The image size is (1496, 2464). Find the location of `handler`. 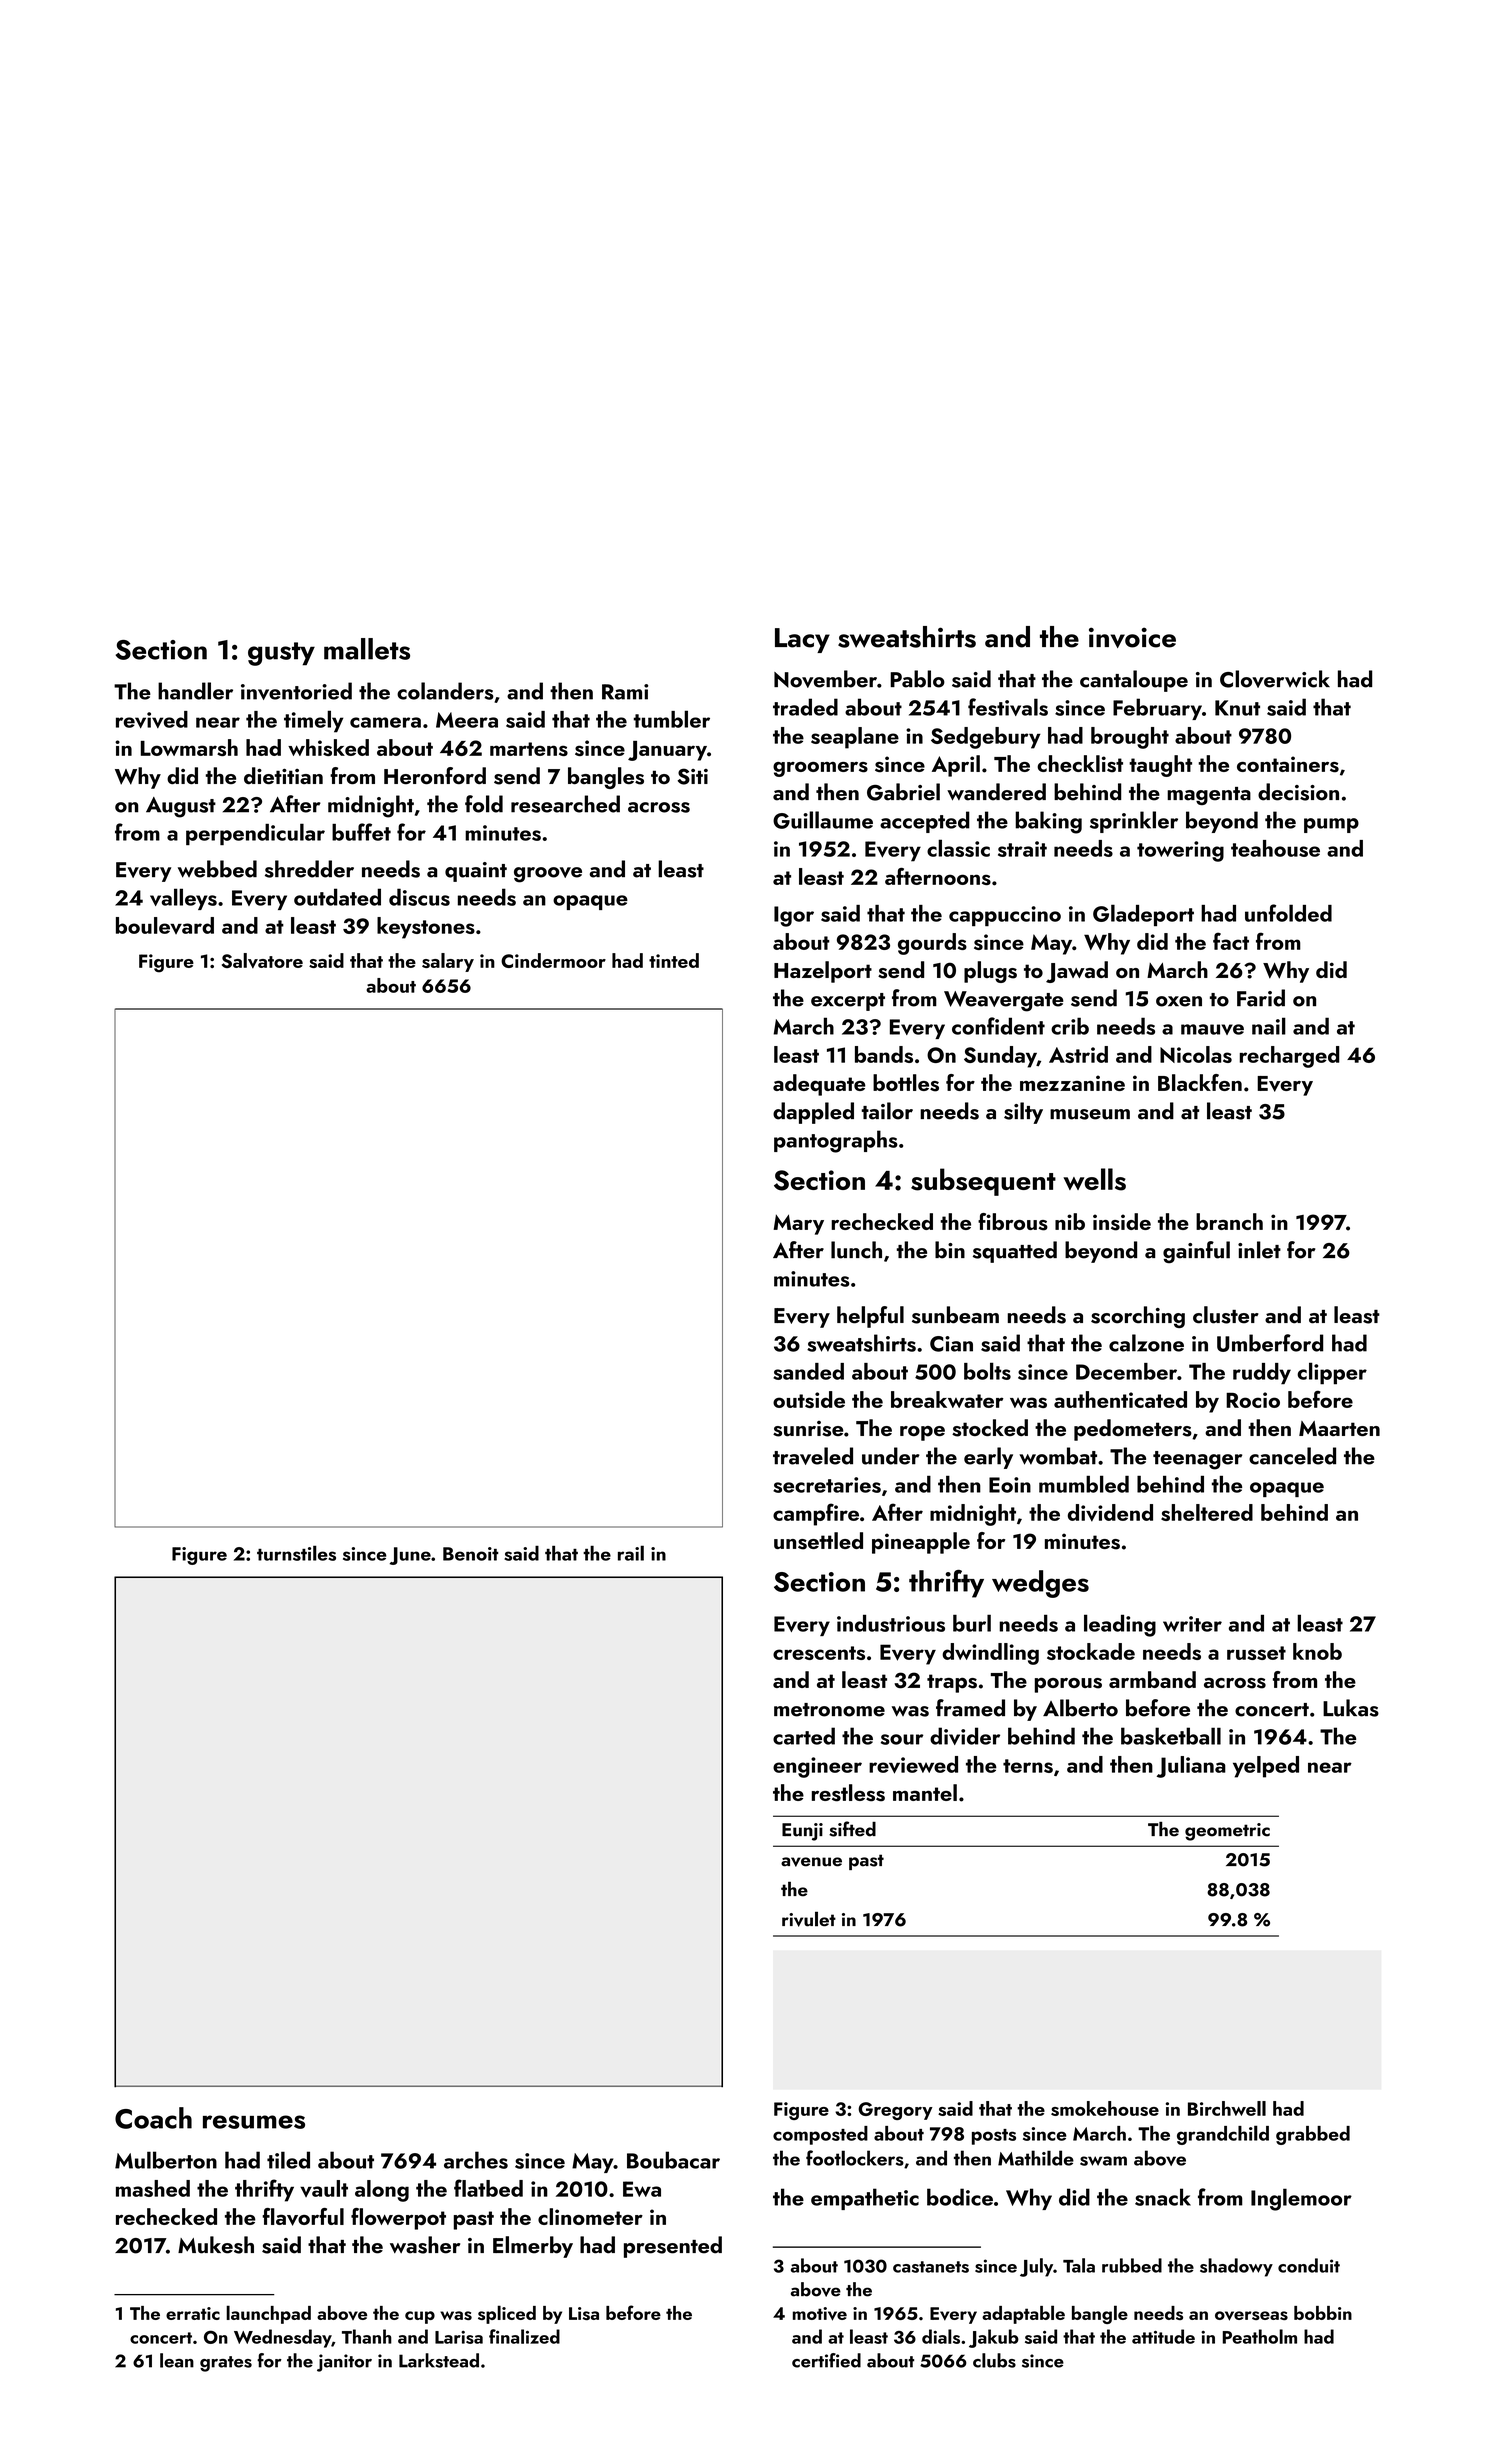

handler is located at coordinates (195, 691).
